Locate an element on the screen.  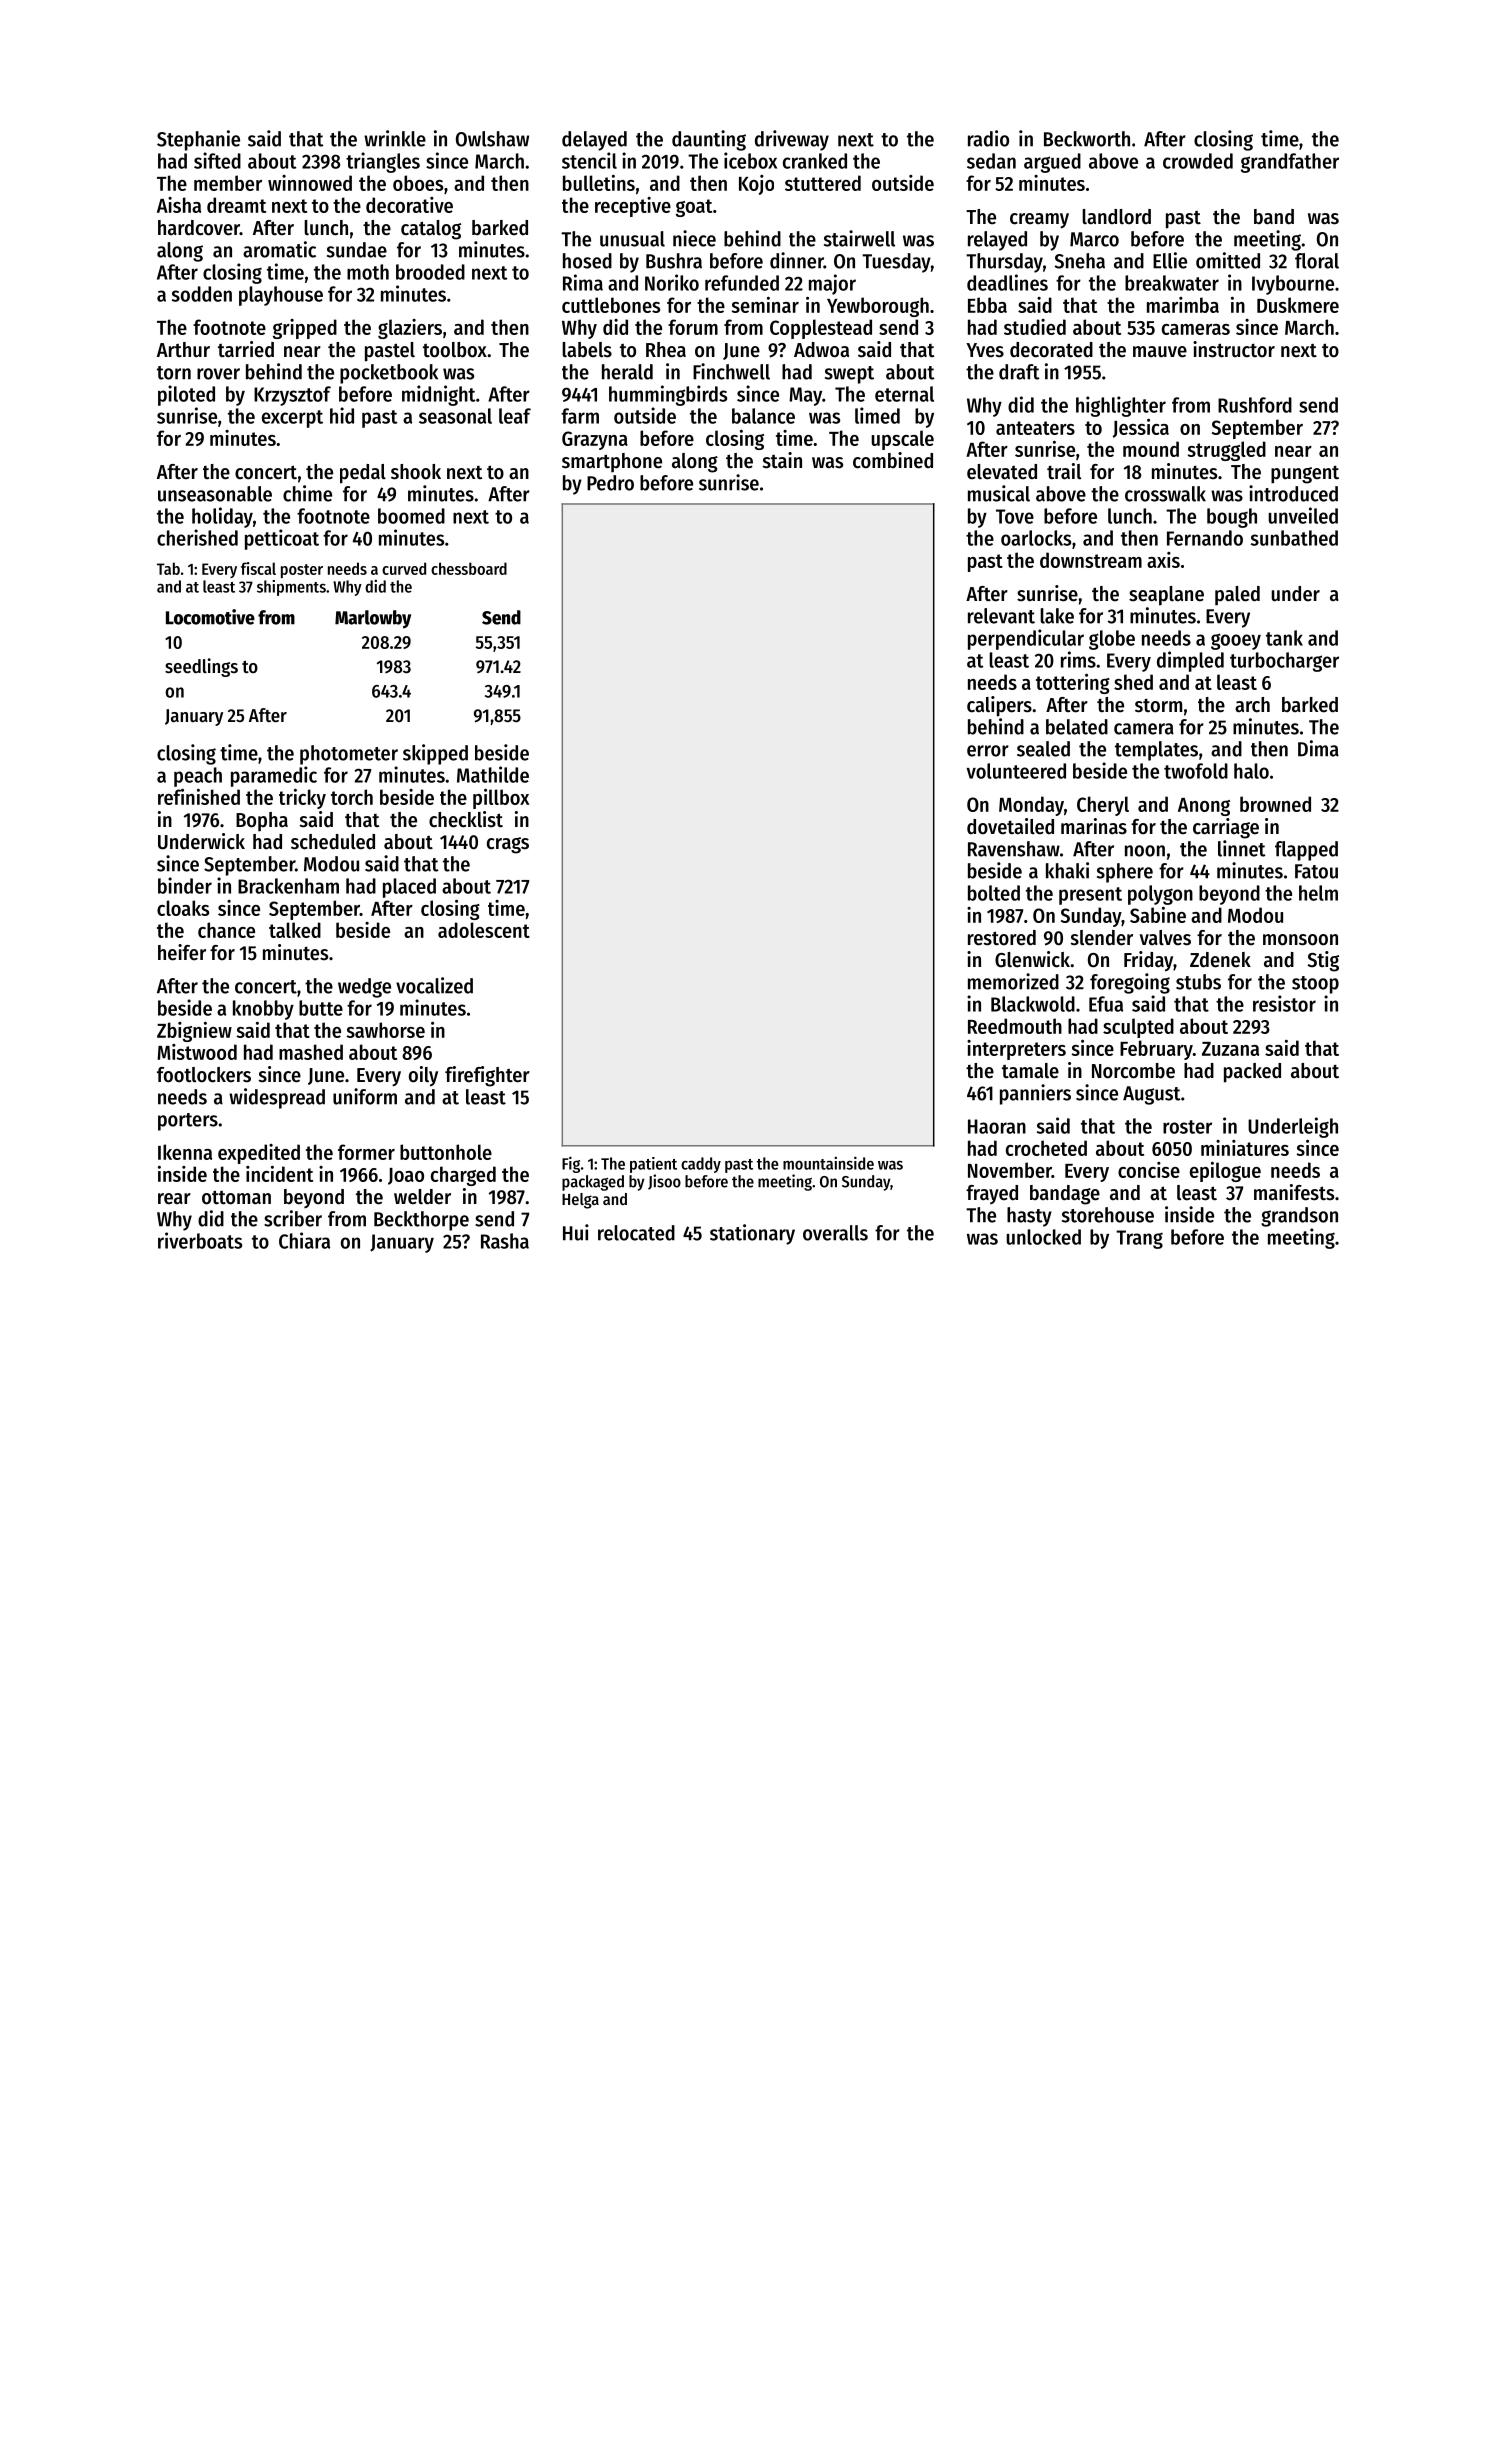
rims is located at coordinates (1078, 659).
